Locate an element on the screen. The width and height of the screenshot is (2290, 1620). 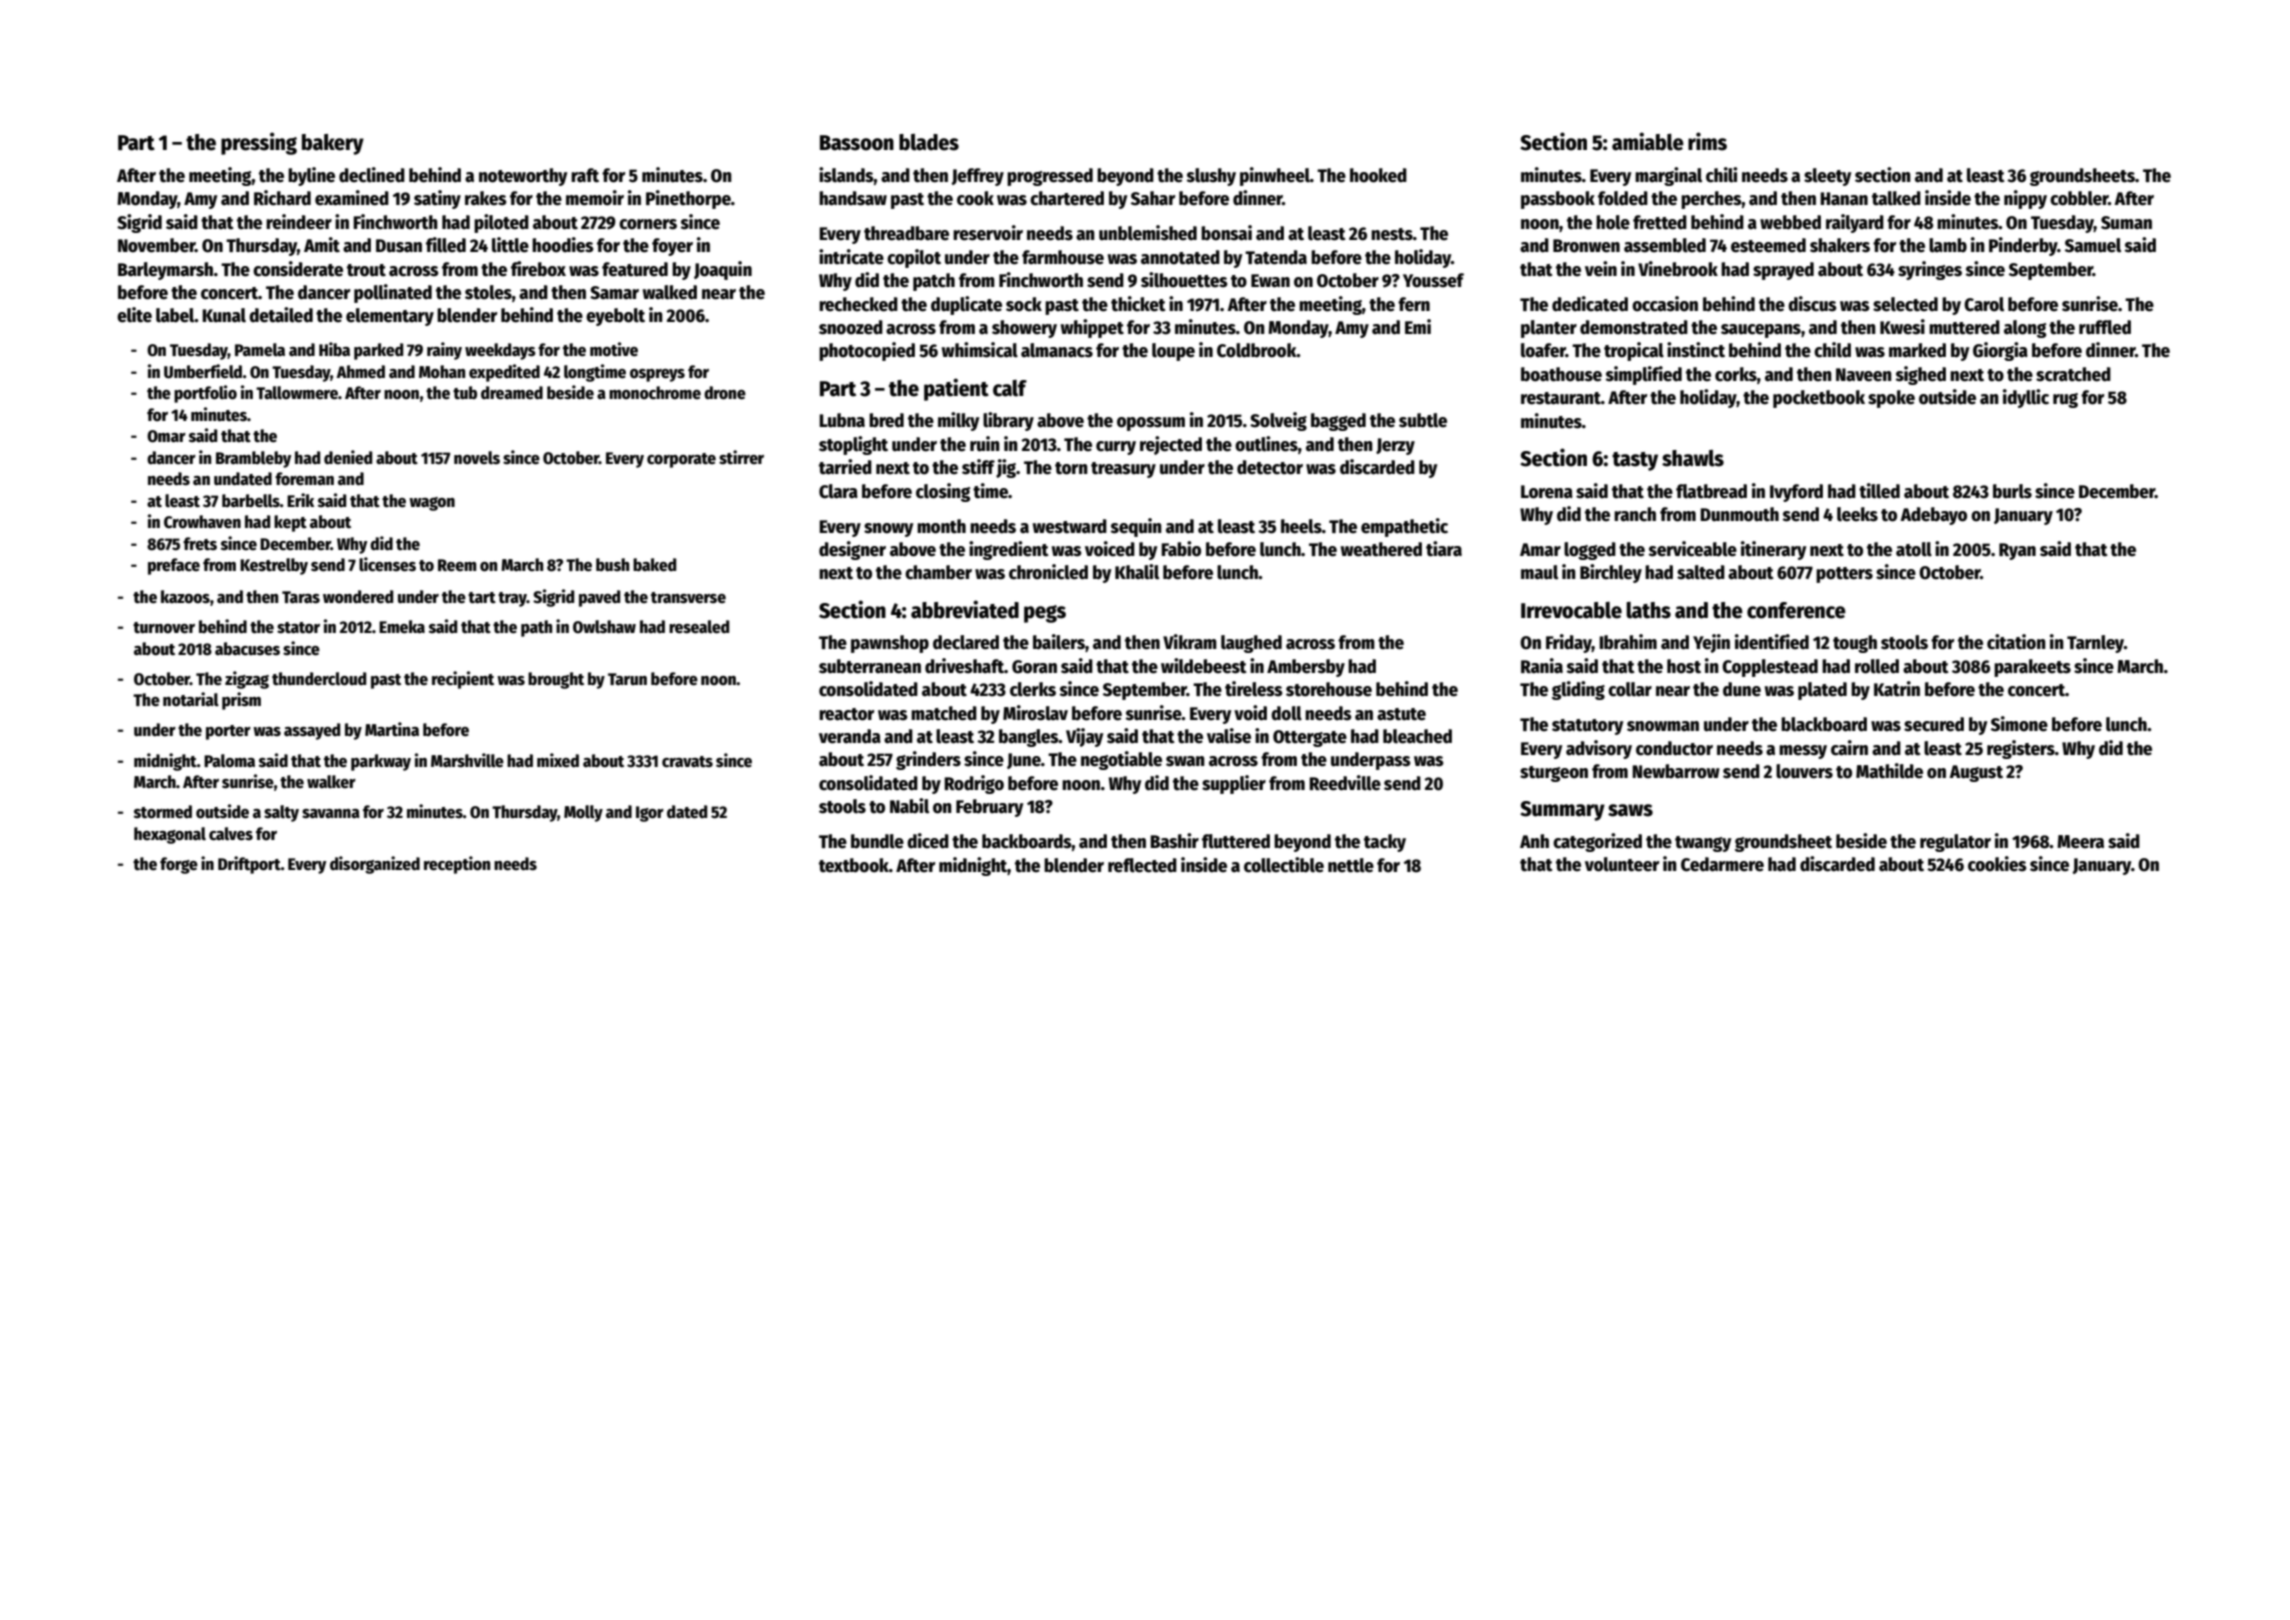
dune is located at coordinates (1742, 689).
